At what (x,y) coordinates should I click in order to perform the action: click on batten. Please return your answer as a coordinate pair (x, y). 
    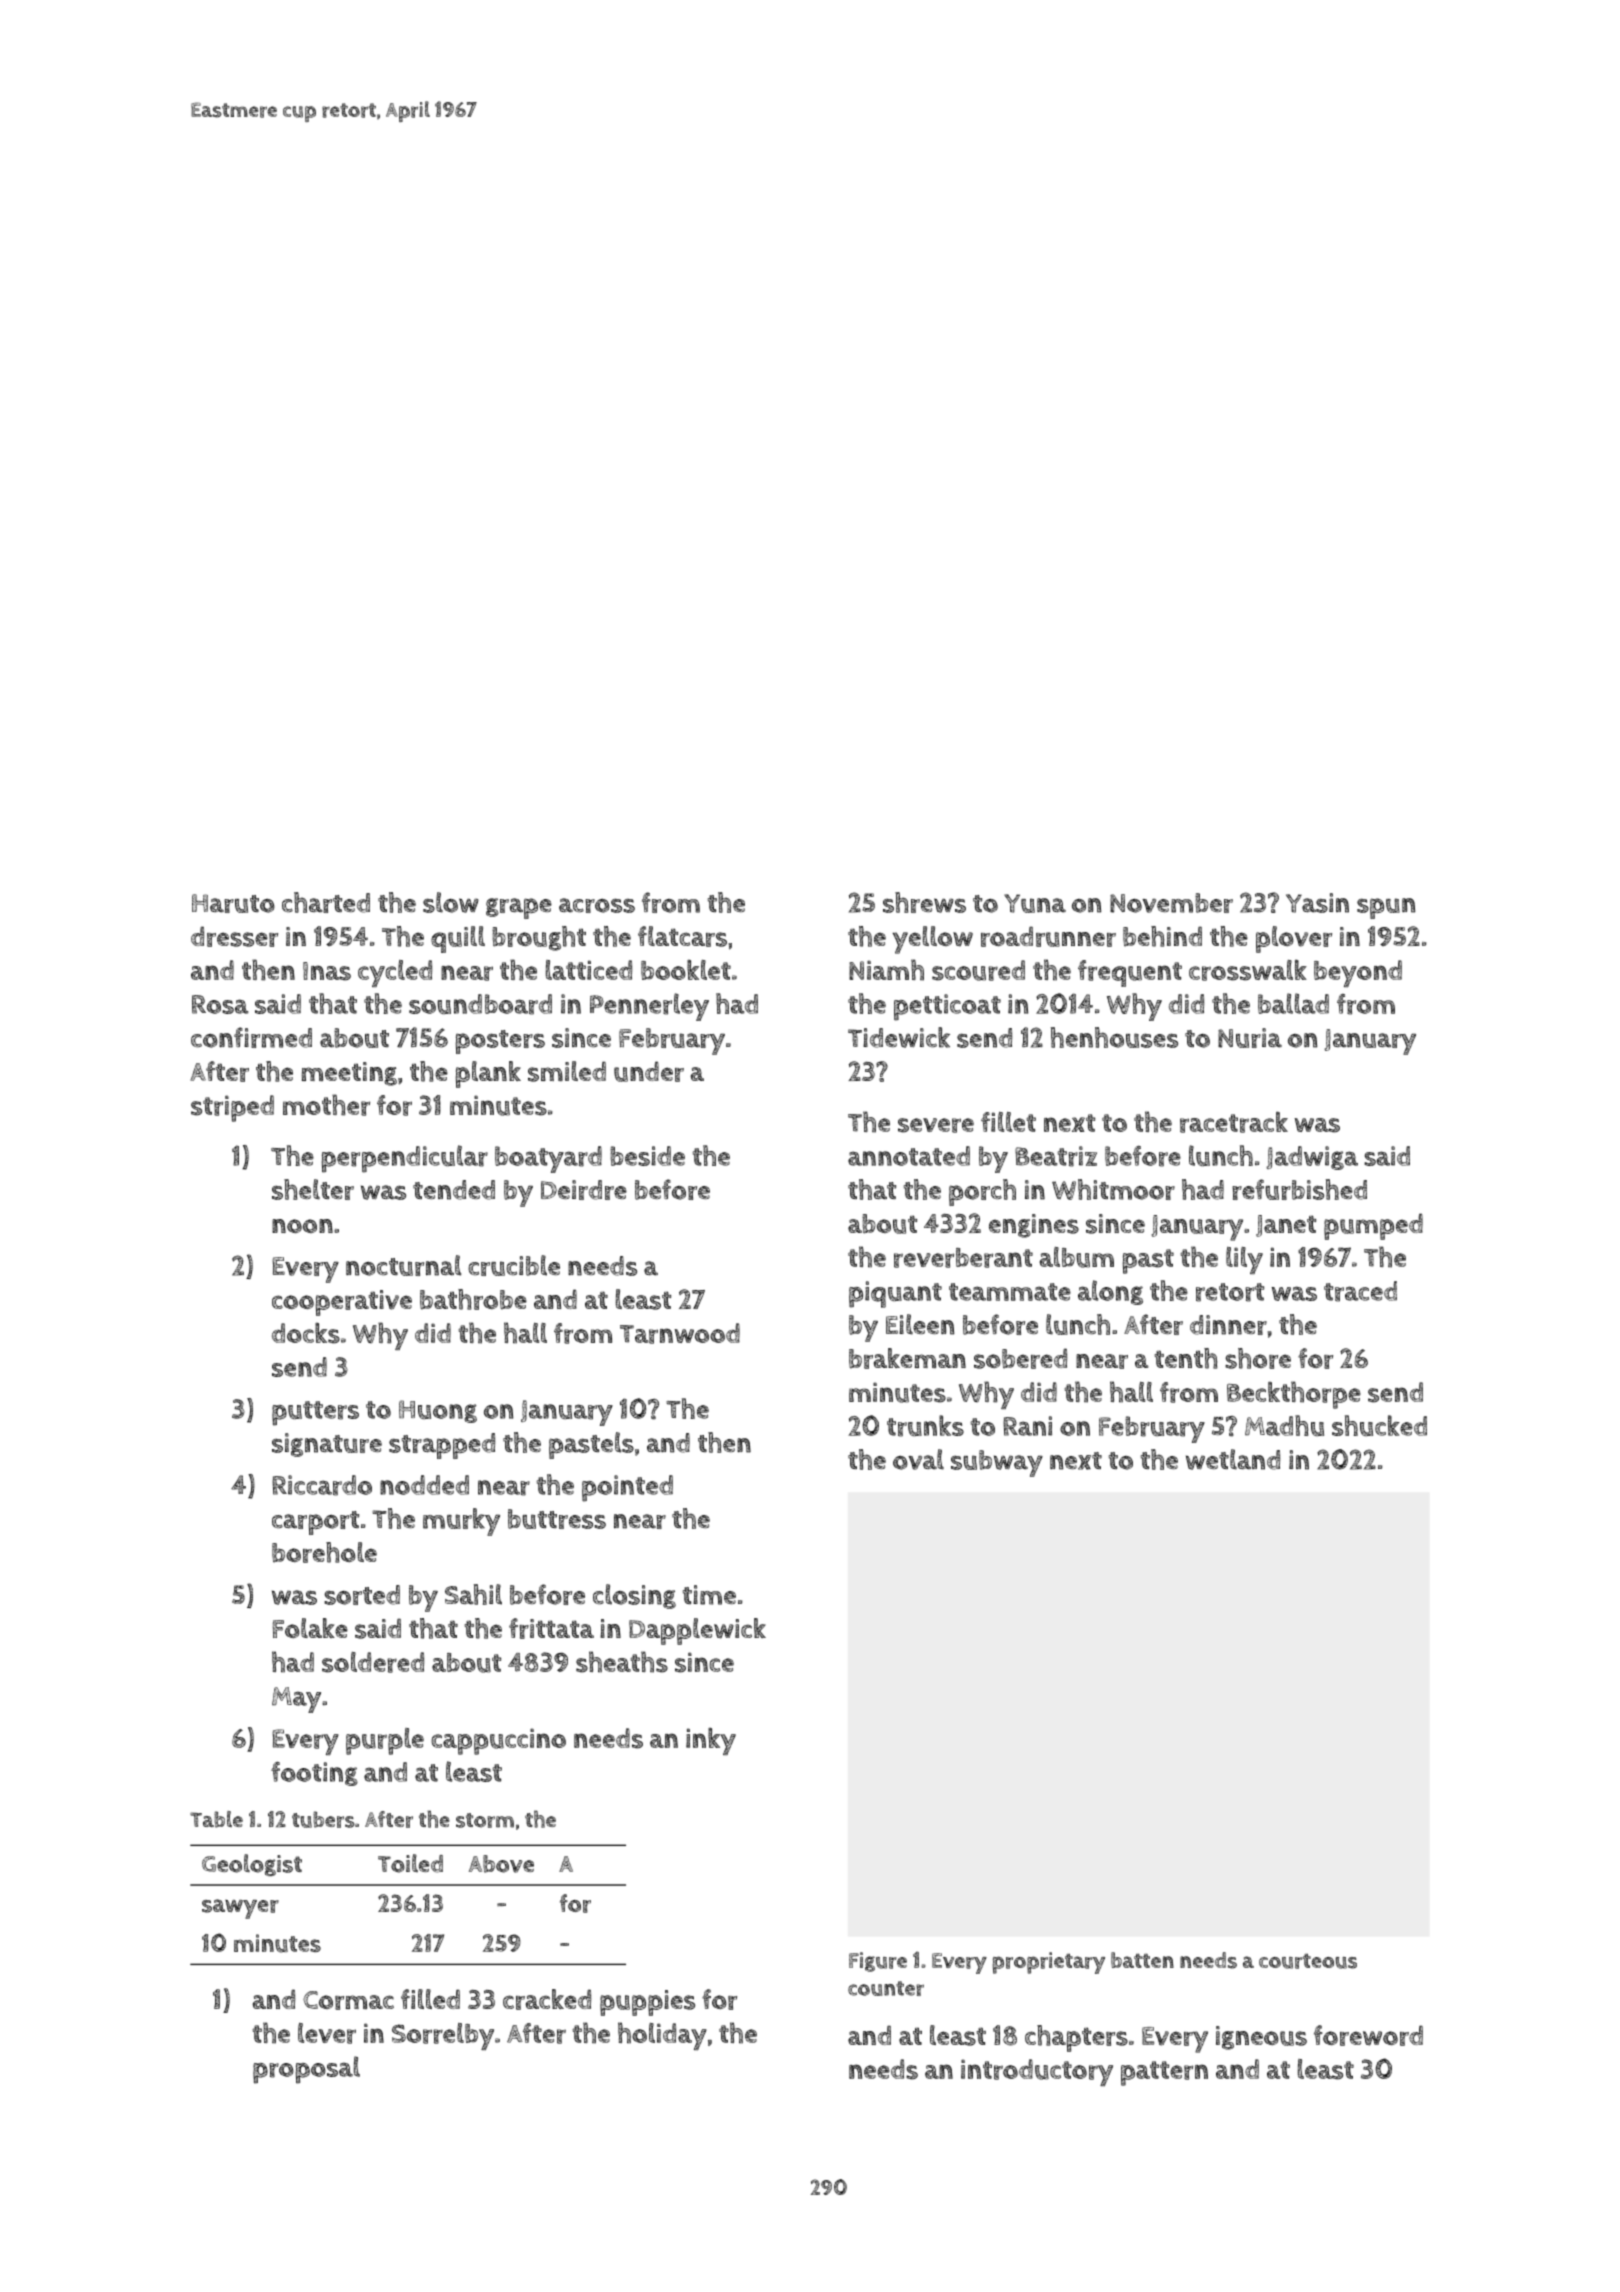
    Looking at the image, I should click on (1142, 1960).
